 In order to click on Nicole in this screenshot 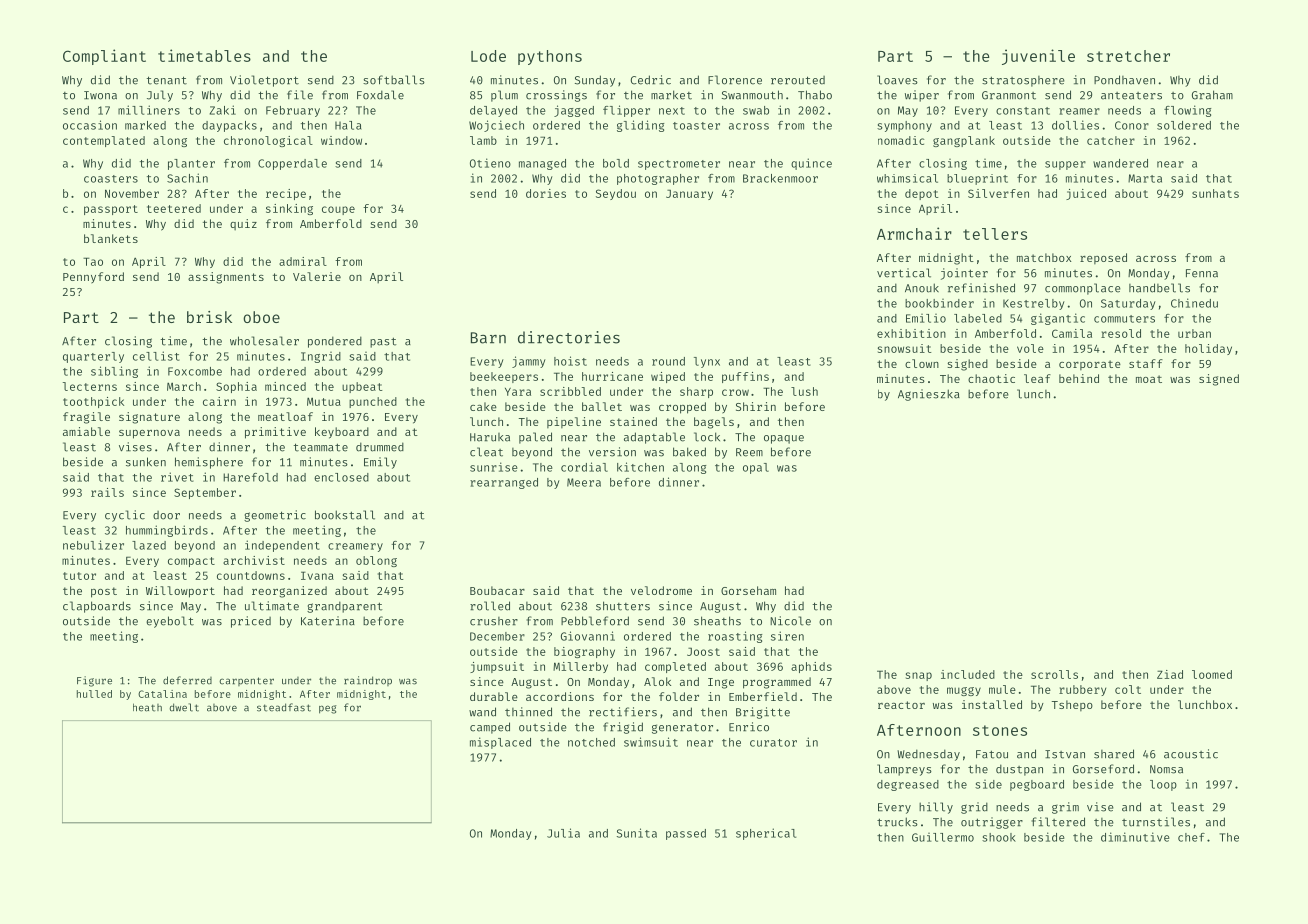, I will do `click(790, 621)`.
